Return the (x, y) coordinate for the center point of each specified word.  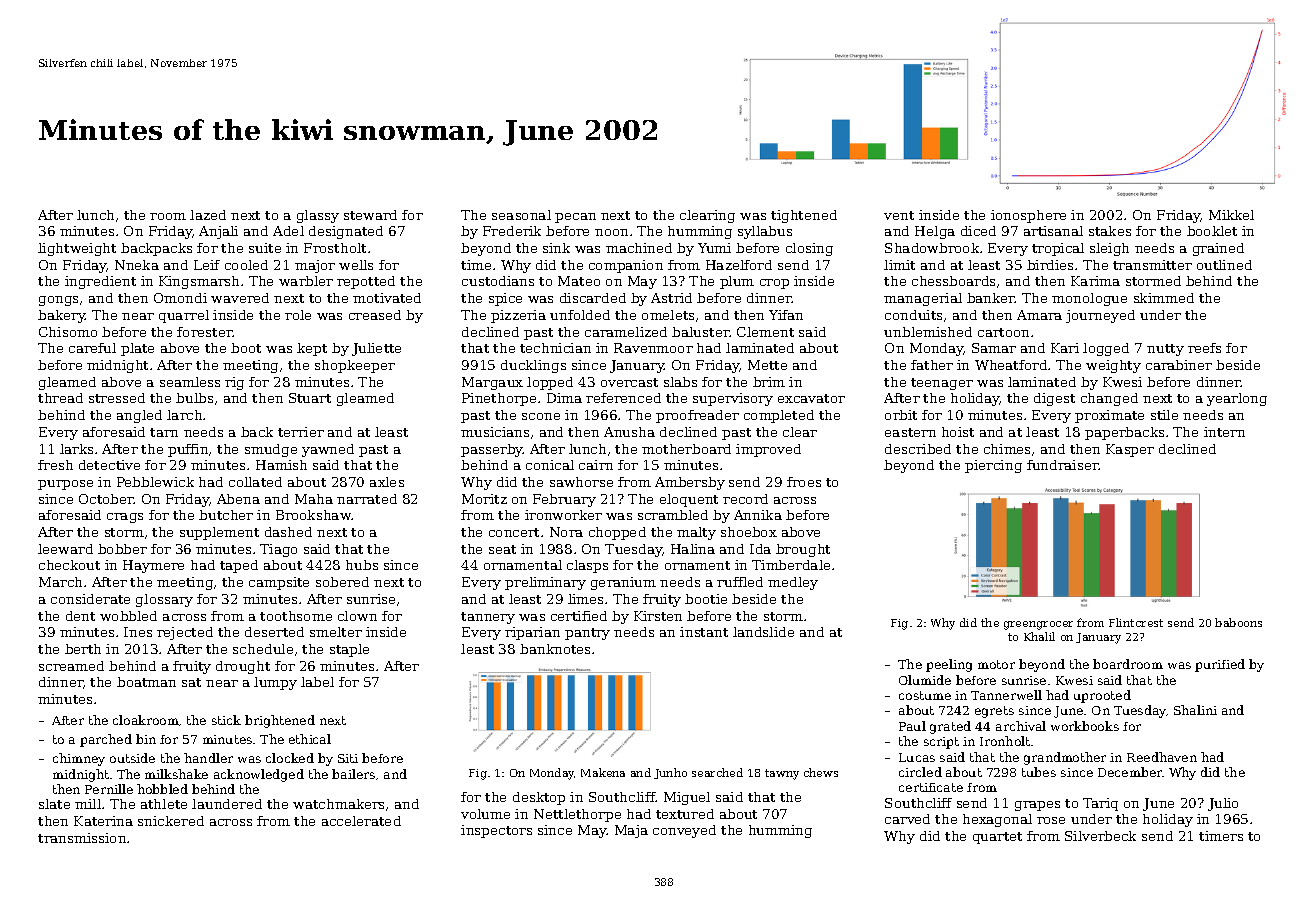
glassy (318, 216)
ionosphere (1028, 216)
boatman (146, 682)
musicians (495, 432)
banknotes (555, 649)
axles (387, 482)
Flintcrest (1136, 622)
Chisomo (68, 332)
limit (899, 265)
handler (208, 758)
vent (899, 215)
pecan (575, 218)
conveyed (684, 831)
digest (1054, 399)
